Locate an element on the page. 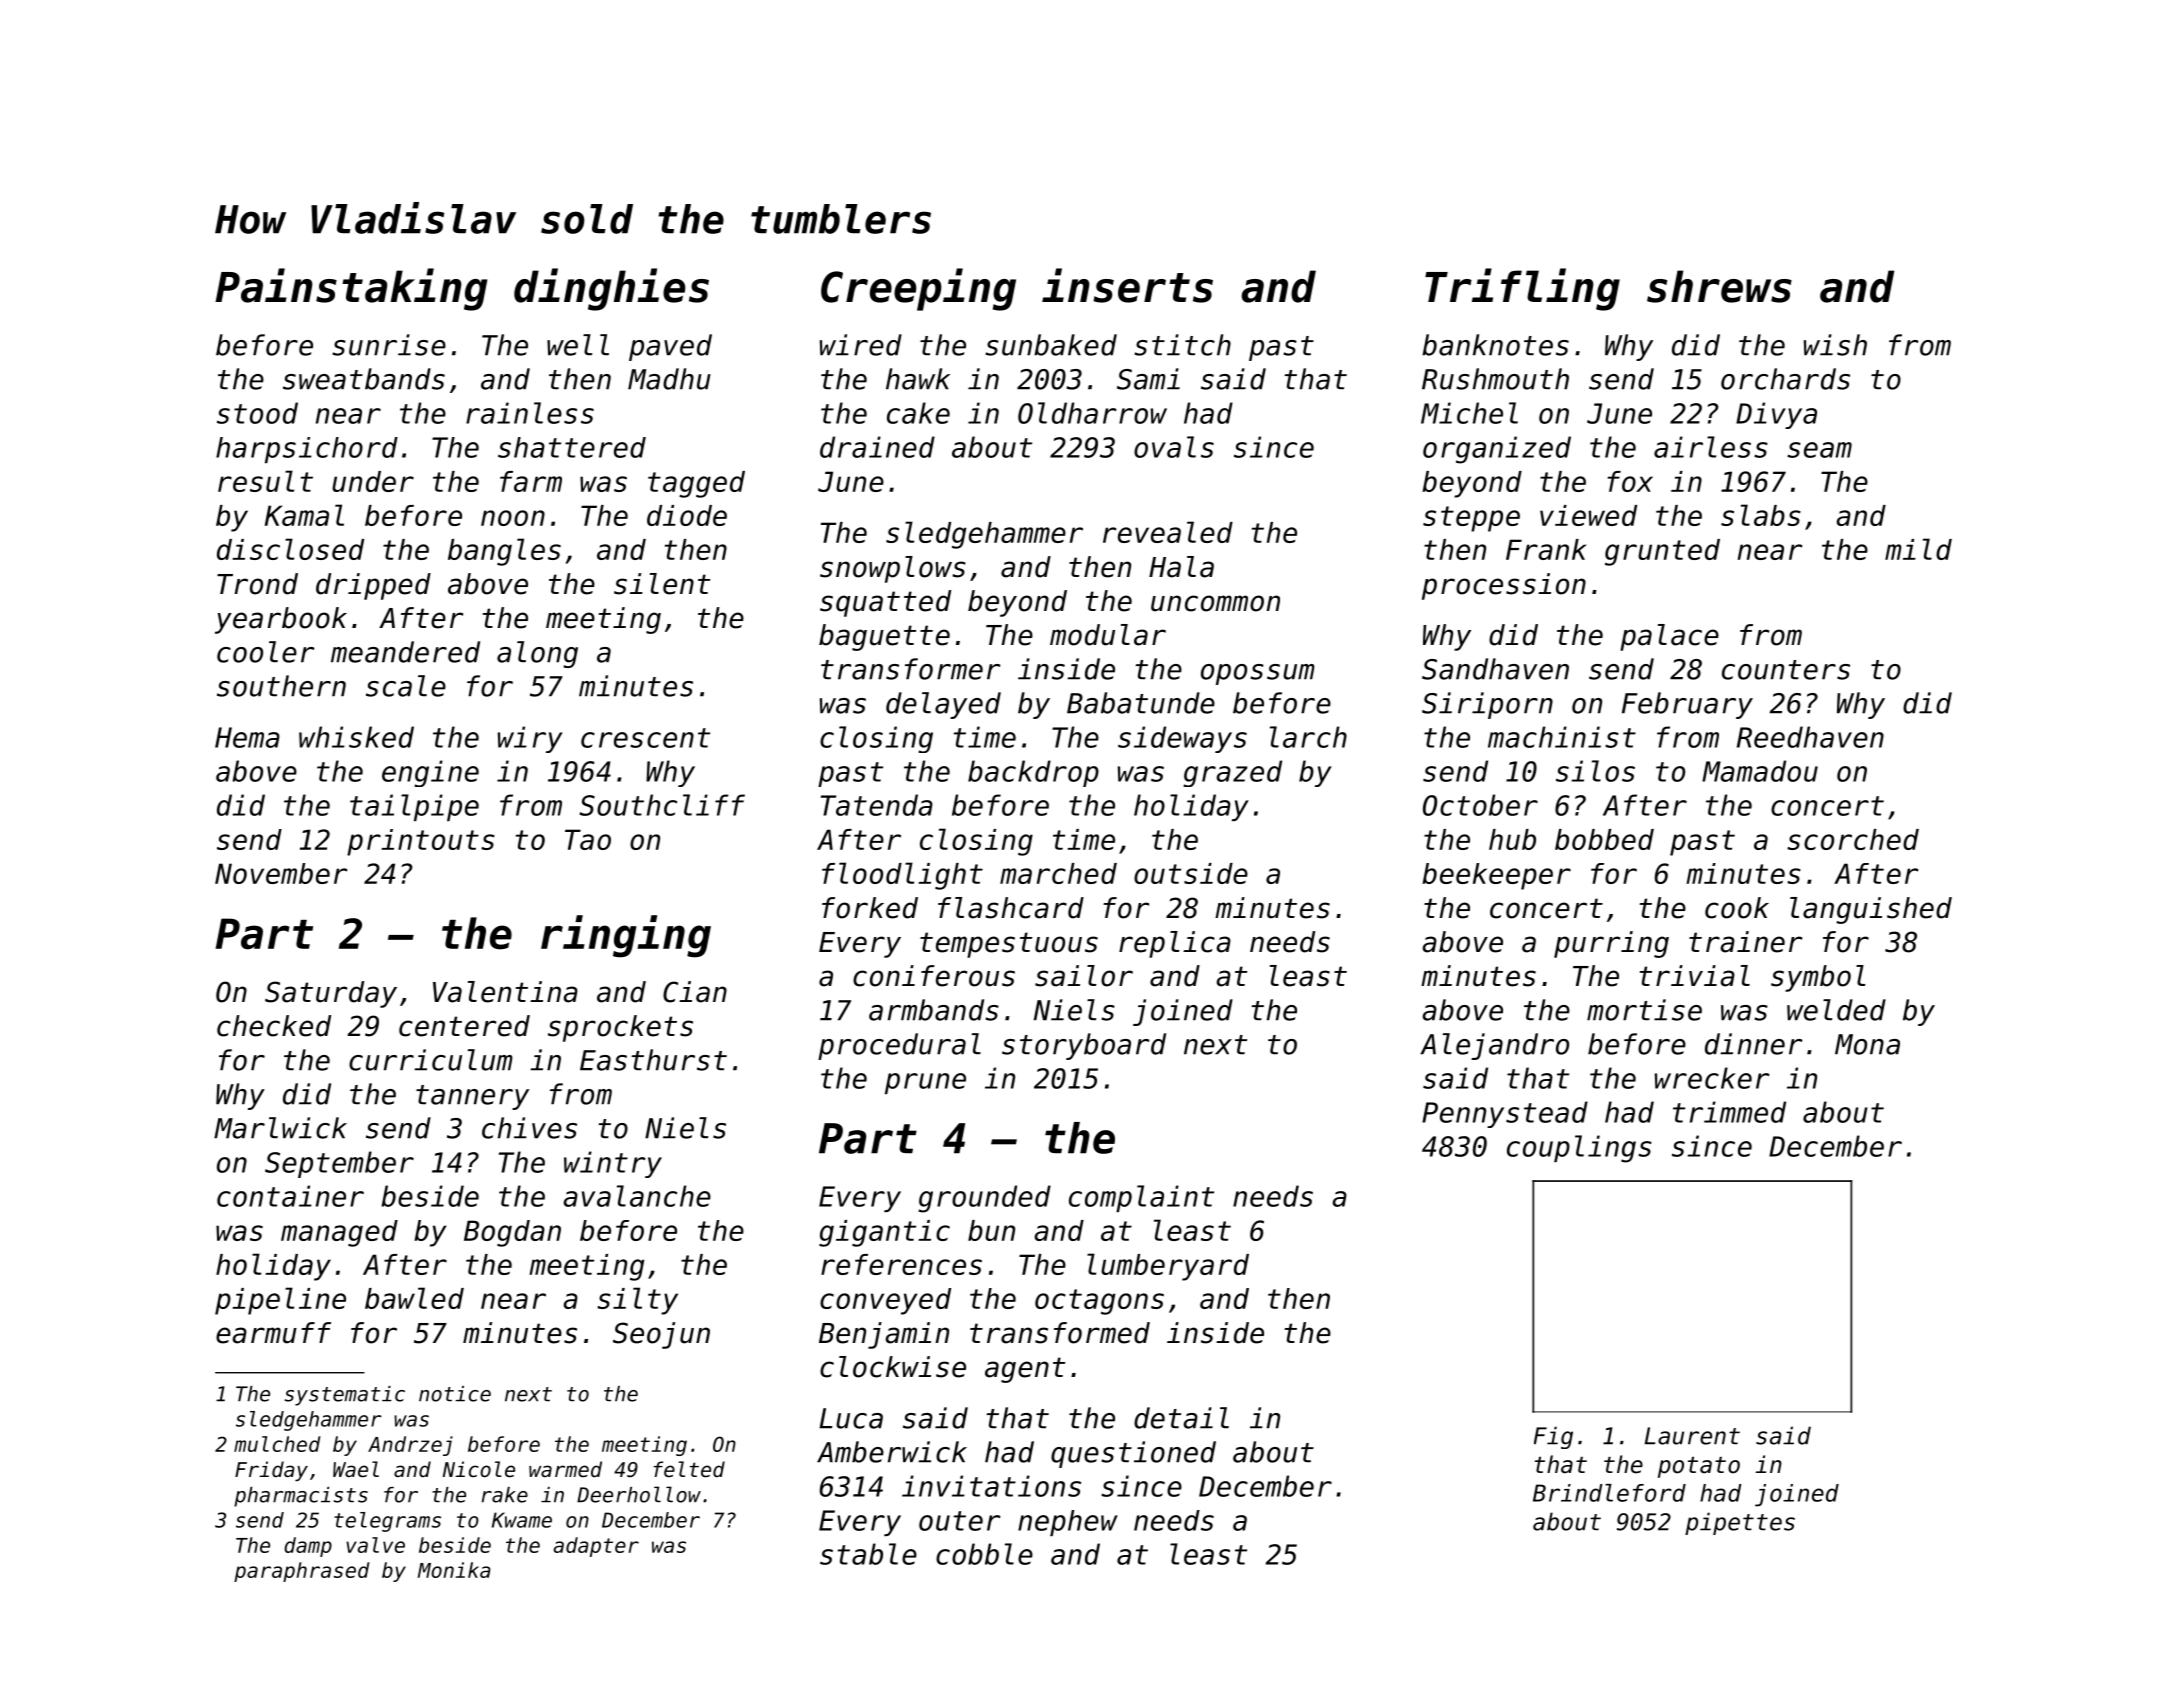 The image size is (2178, 1683). Amberwick is located at coordinates (892, 1452).
